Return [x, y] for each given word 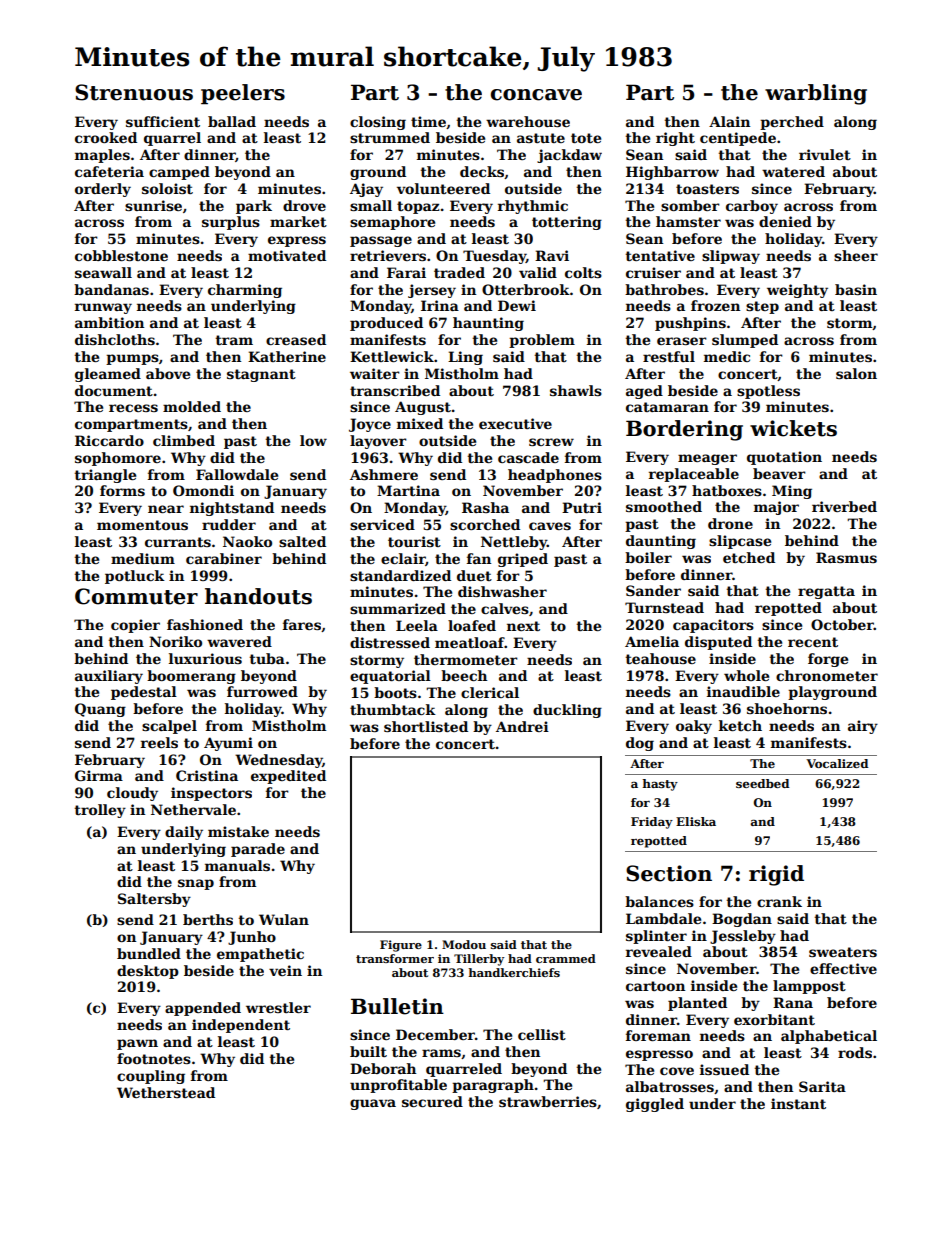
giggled [655, 1105]
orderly [103, 190]
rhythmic [533, 207]
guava [373, 1104]
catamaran [667, 407]
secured [432, 1101]
